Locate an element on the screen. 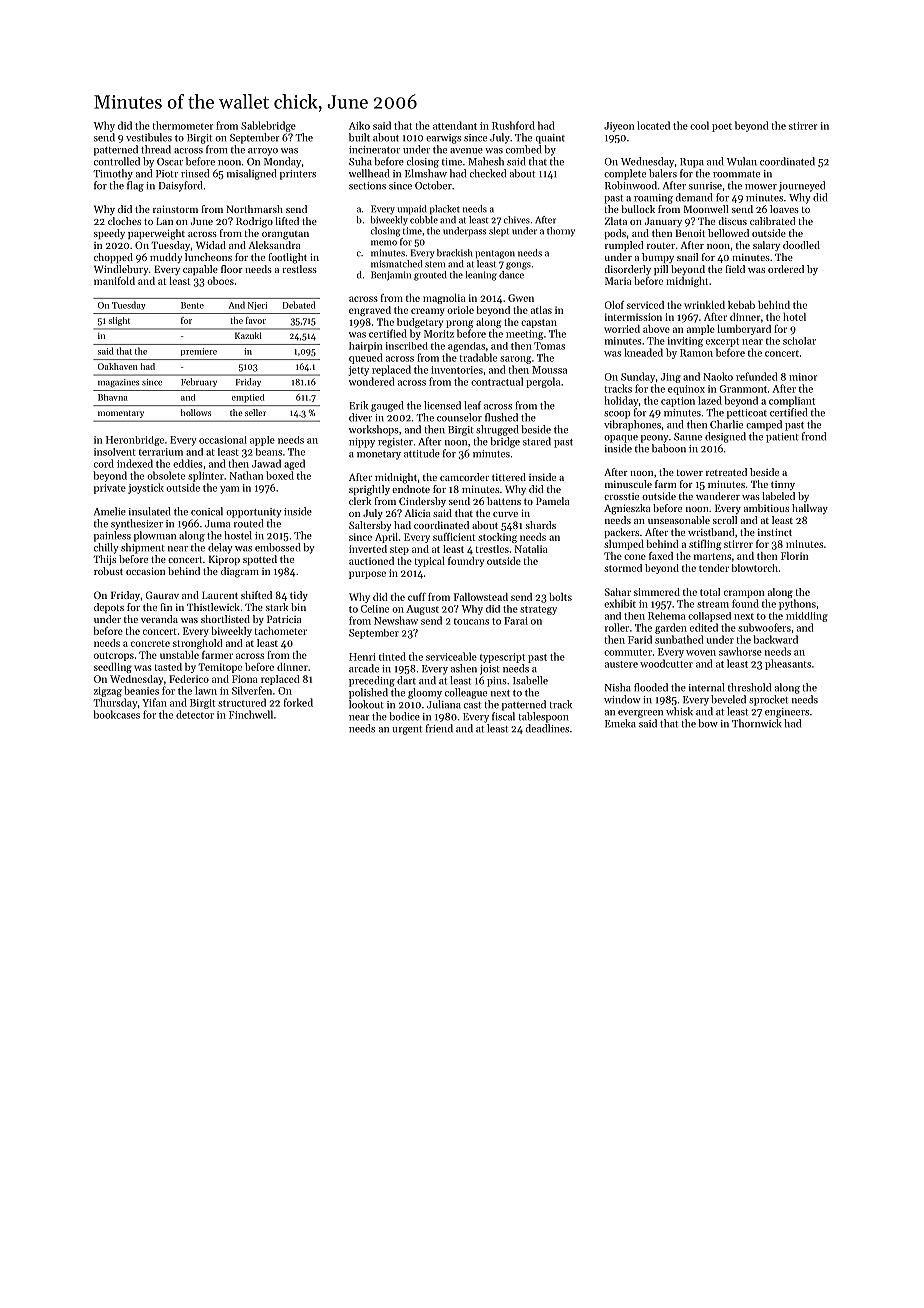  hallway is located at coordinates (810, 509).
